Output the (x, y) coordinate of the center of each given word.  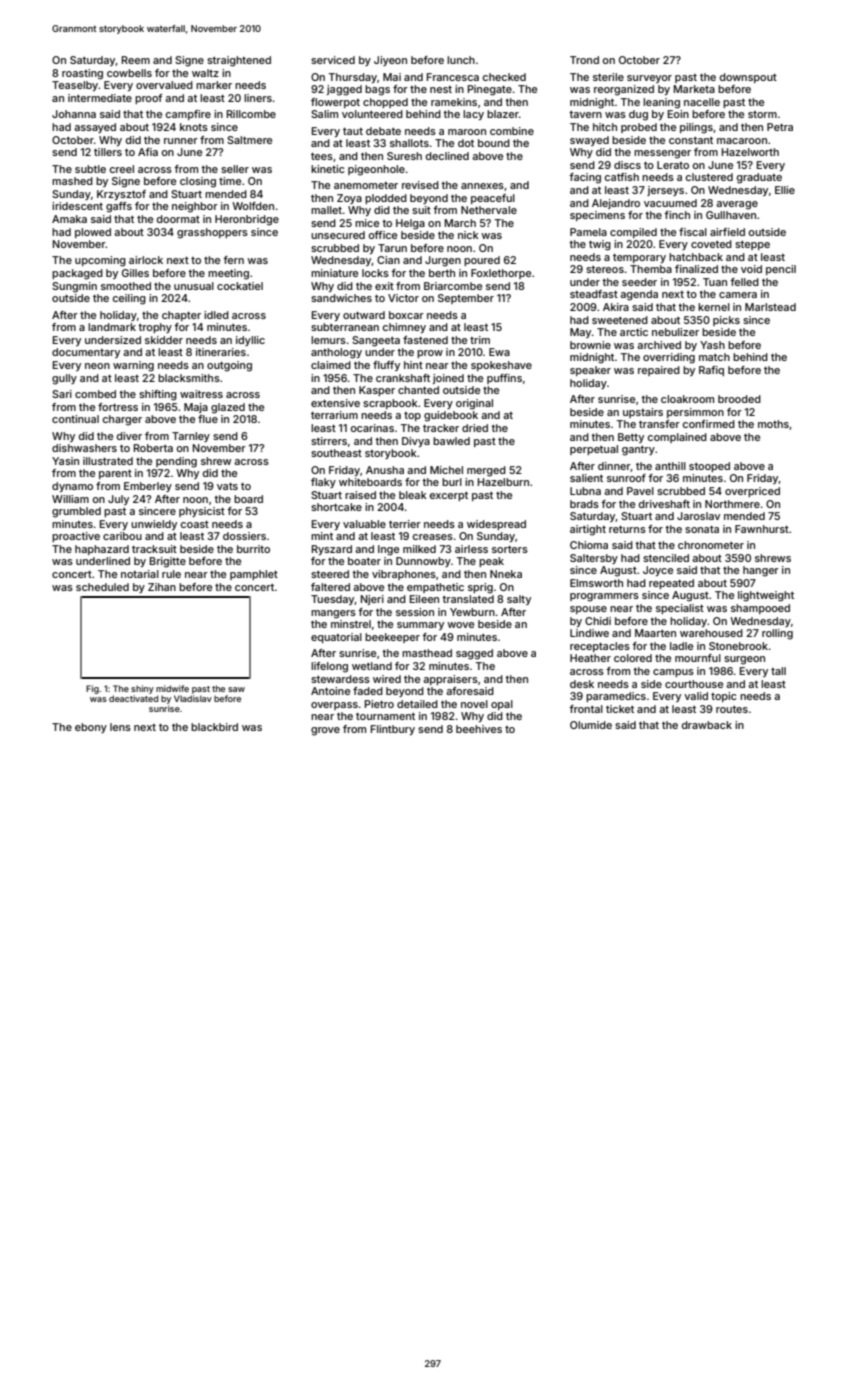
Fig (92, 689)
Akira (616, 307)
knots (194, 127)
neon (97, 366)
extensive (335, 403)
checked (504, 77)
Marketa (694, 89)
